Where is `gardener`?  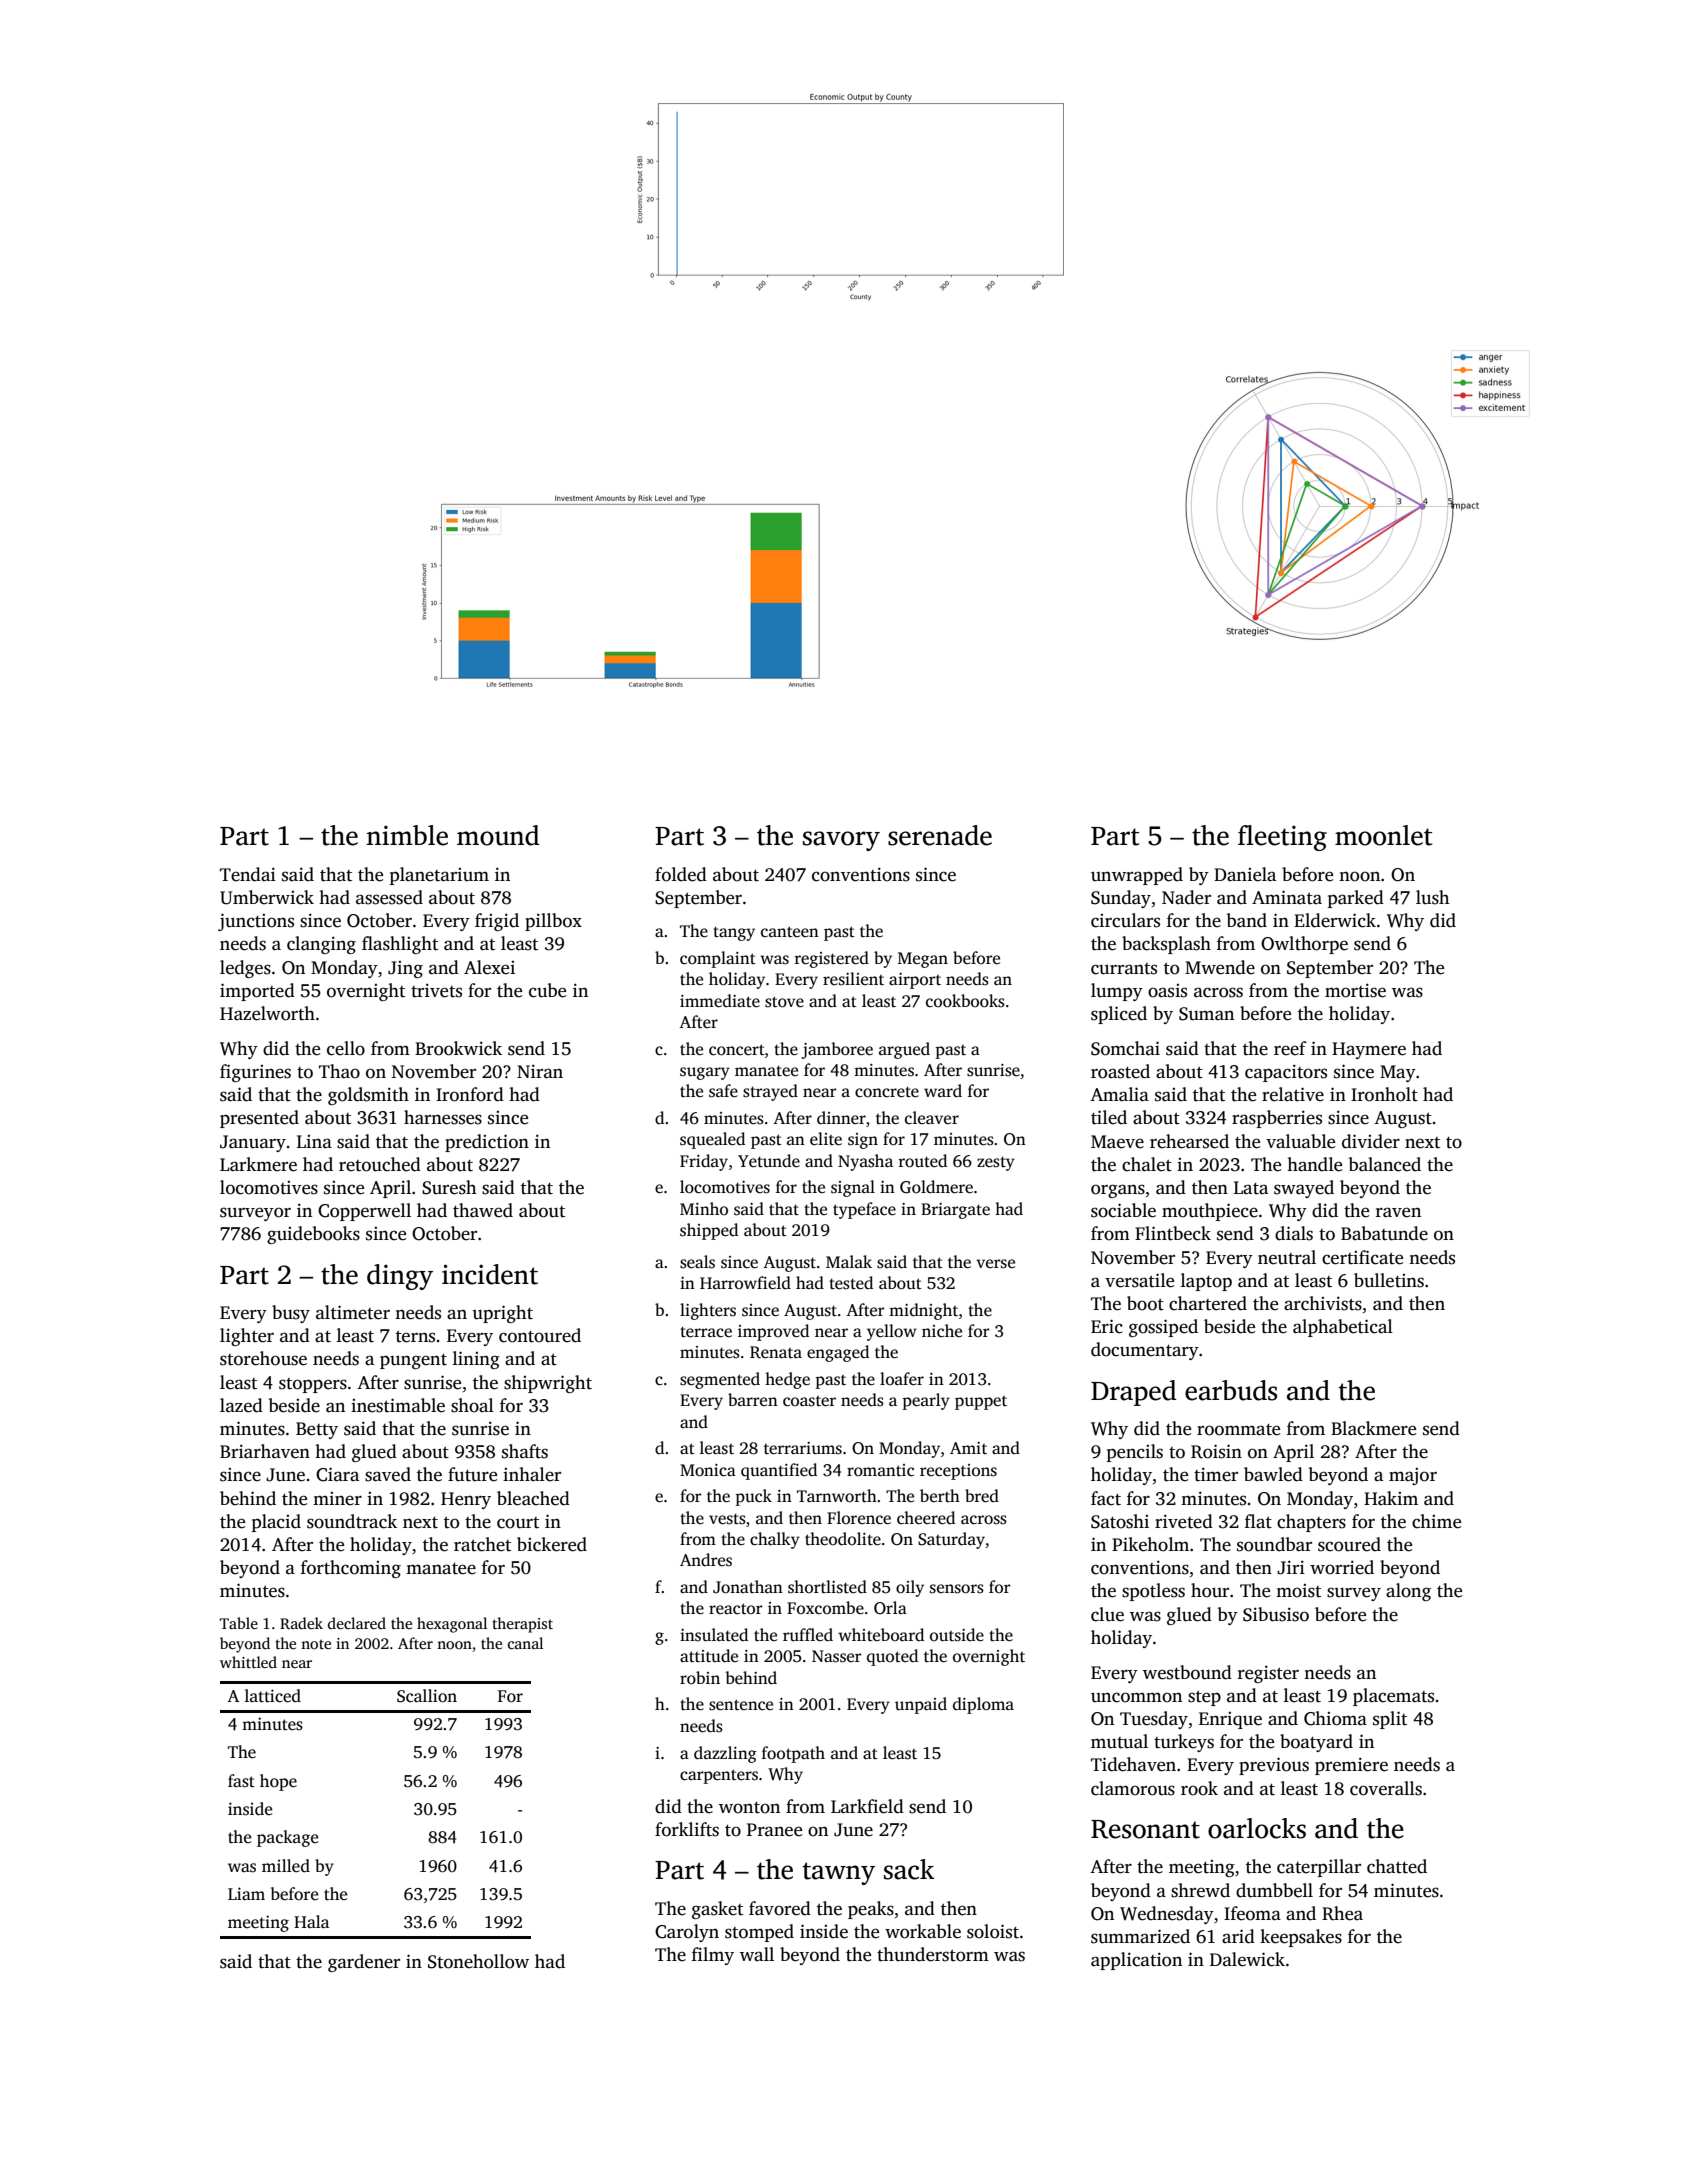
gardener is located at coordinates (364, 1963).
